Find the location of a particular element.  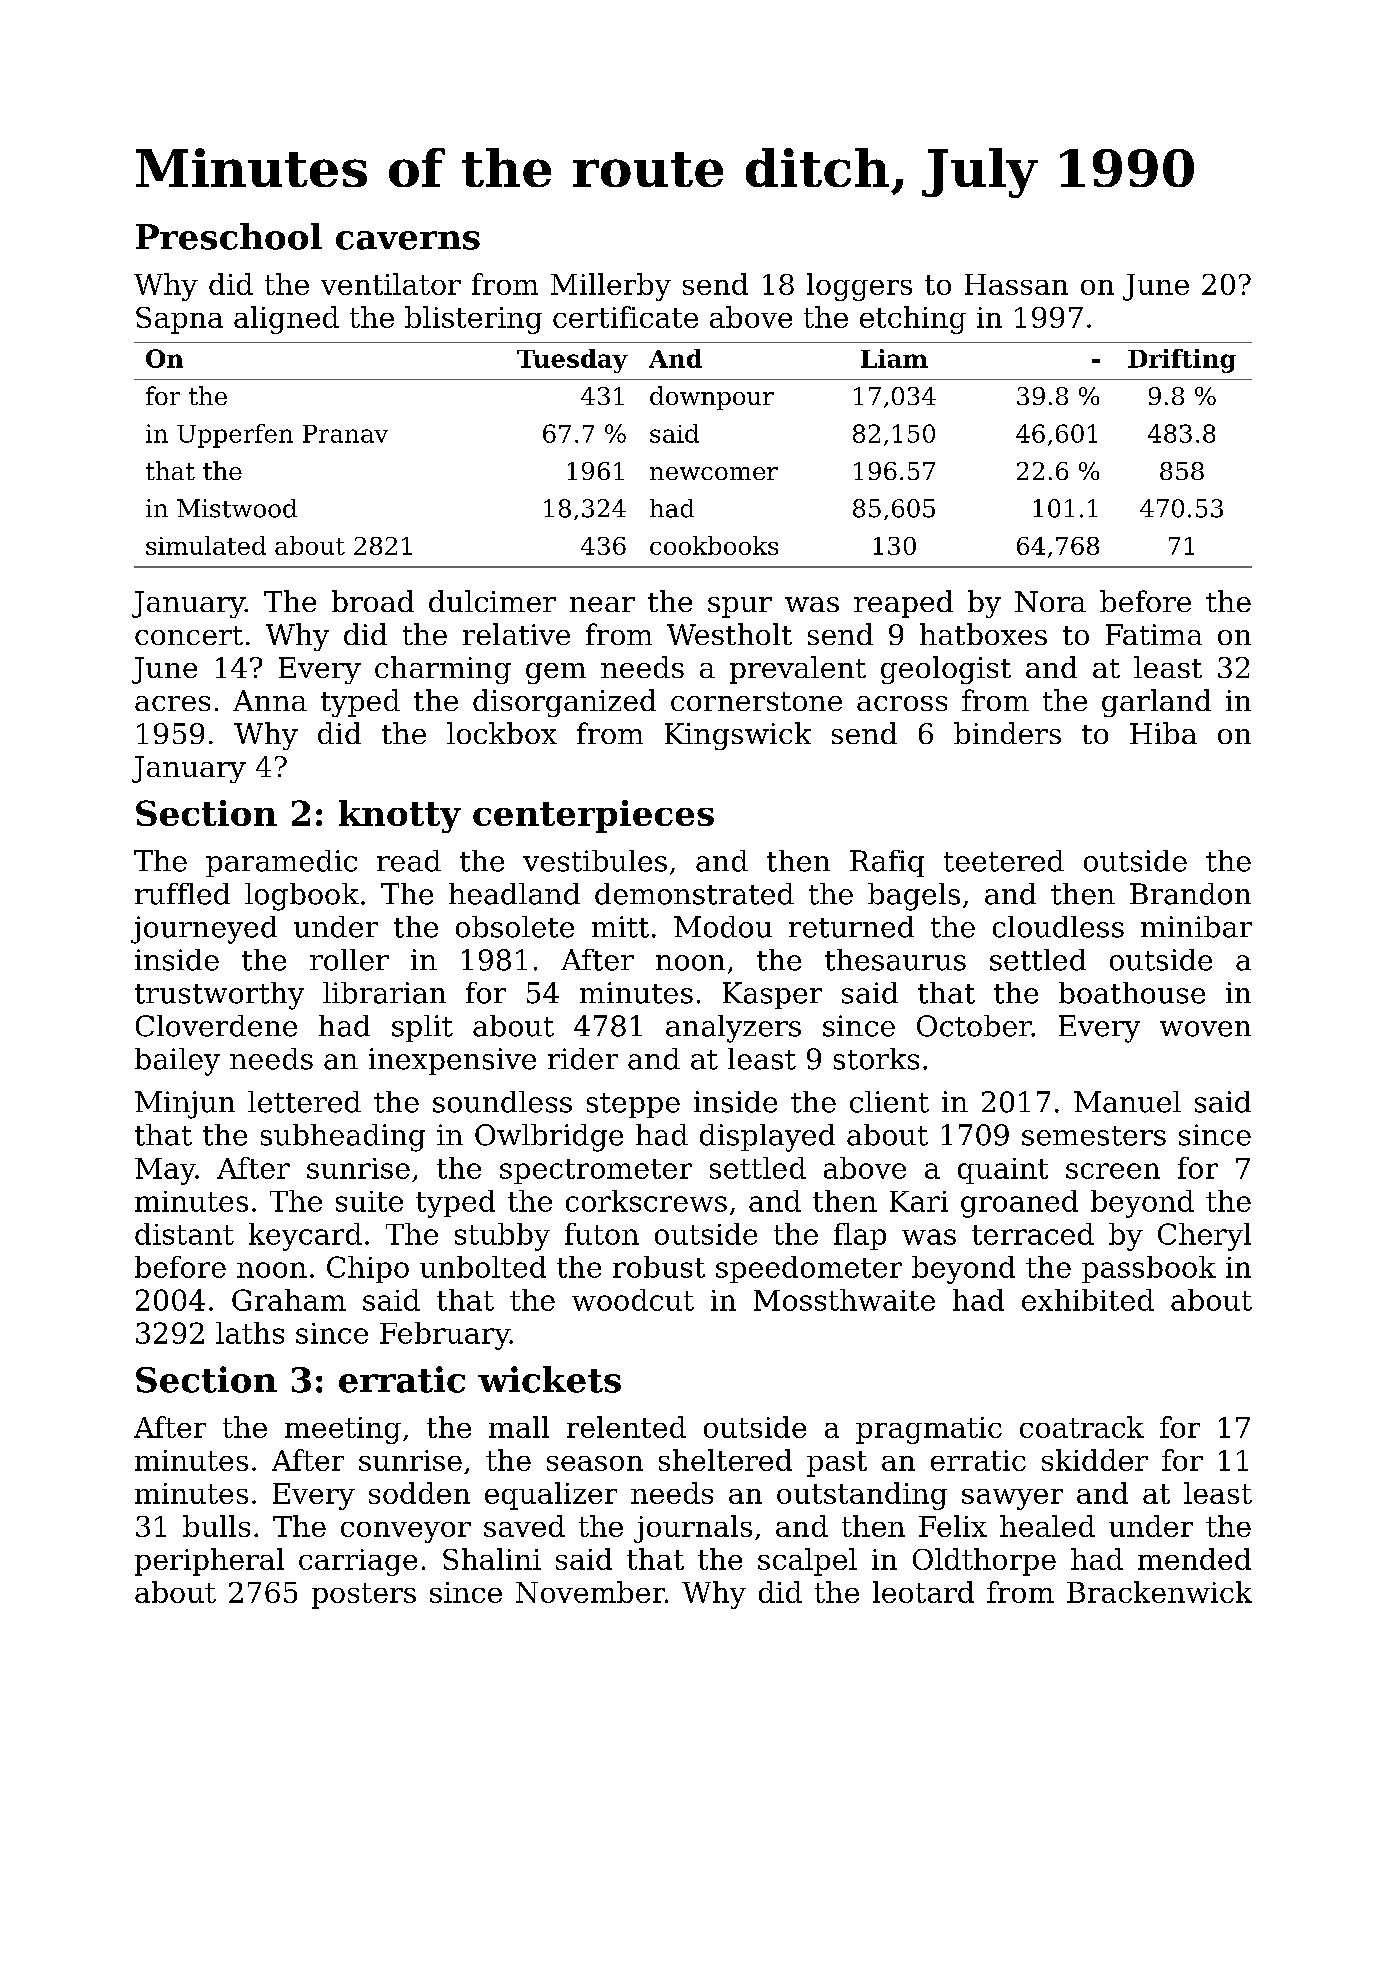

reaped is located at coordinates (903, 604).
